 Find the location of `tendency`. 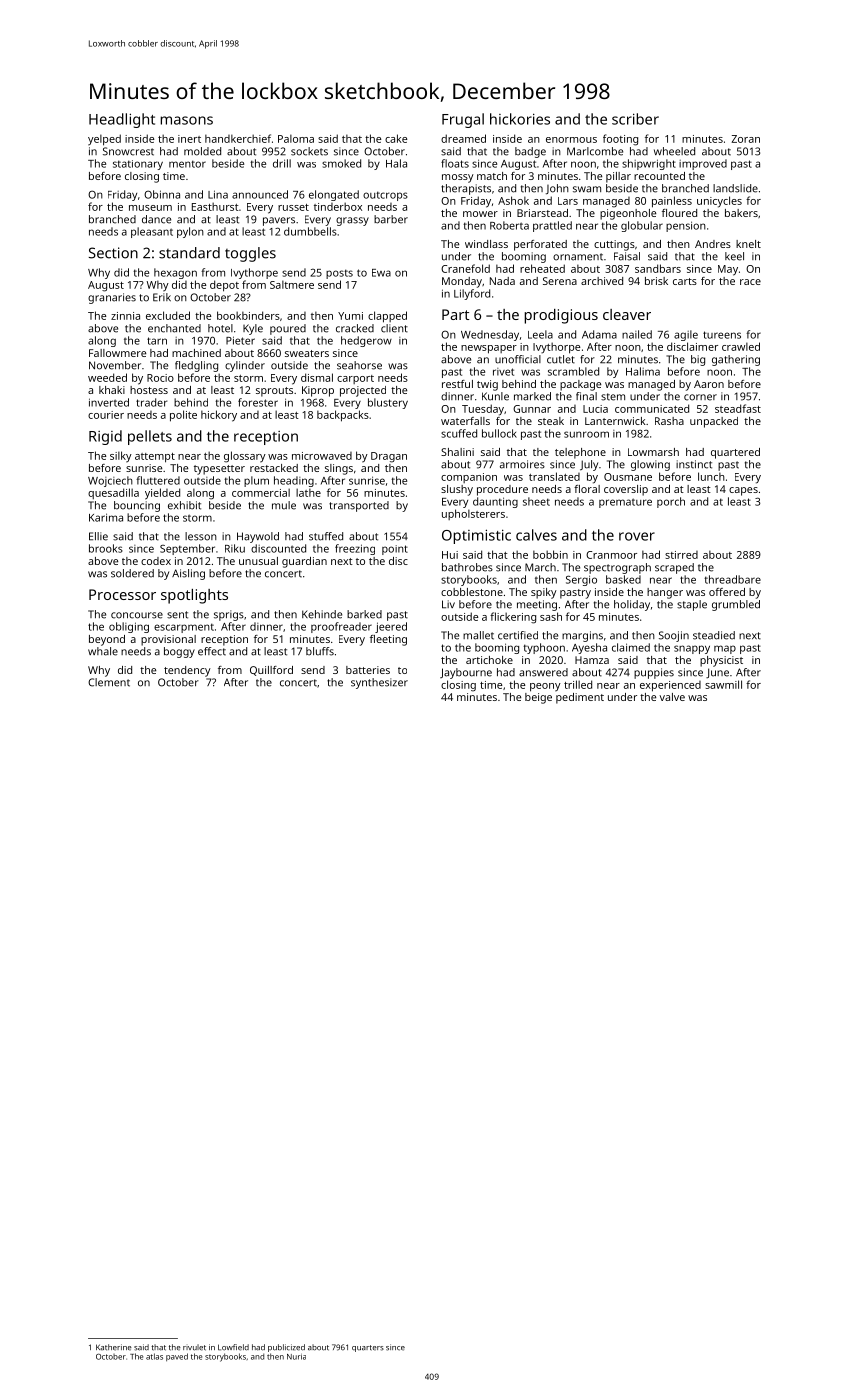

tendency is located at coordinates (187, 671).
